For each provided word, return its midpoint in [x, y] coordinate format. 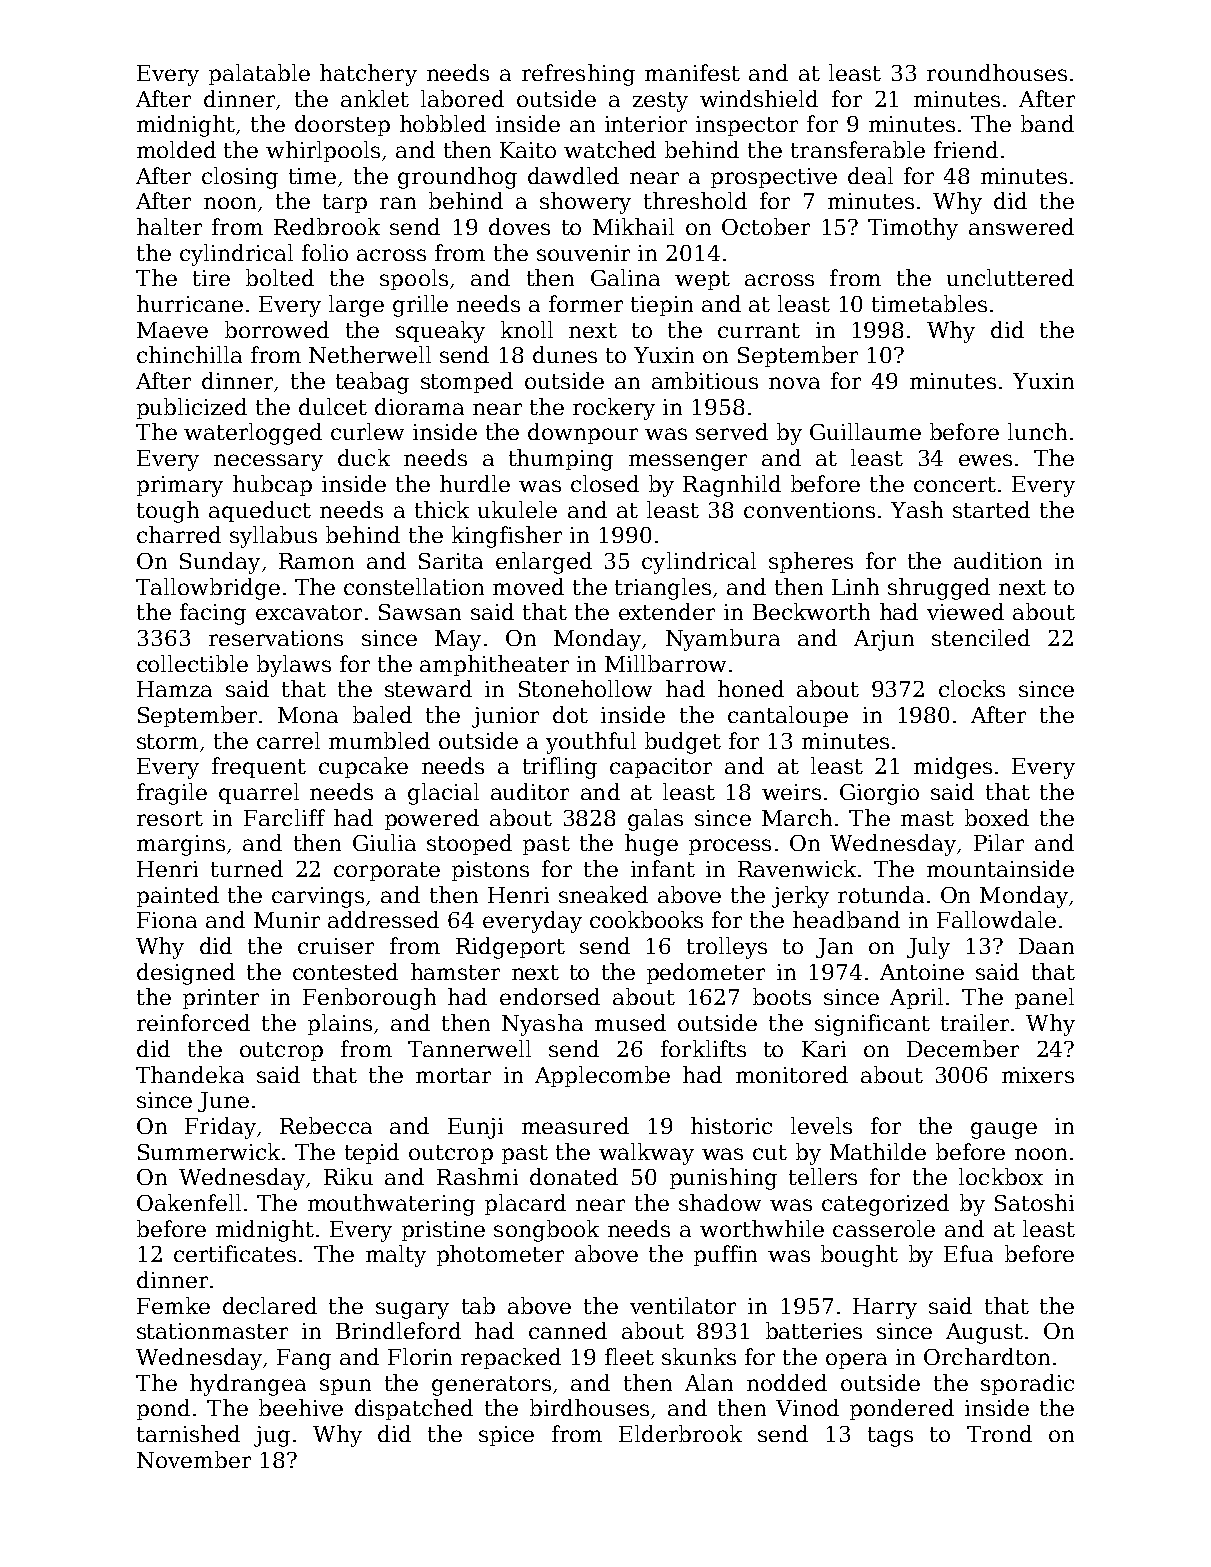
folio [325, 252]
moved [528, 586]
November [194, 1459]
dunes [565, 354]
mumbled [379, 740]
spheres [811, 562]
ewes [985, 460]
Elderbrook [680, 1433]
